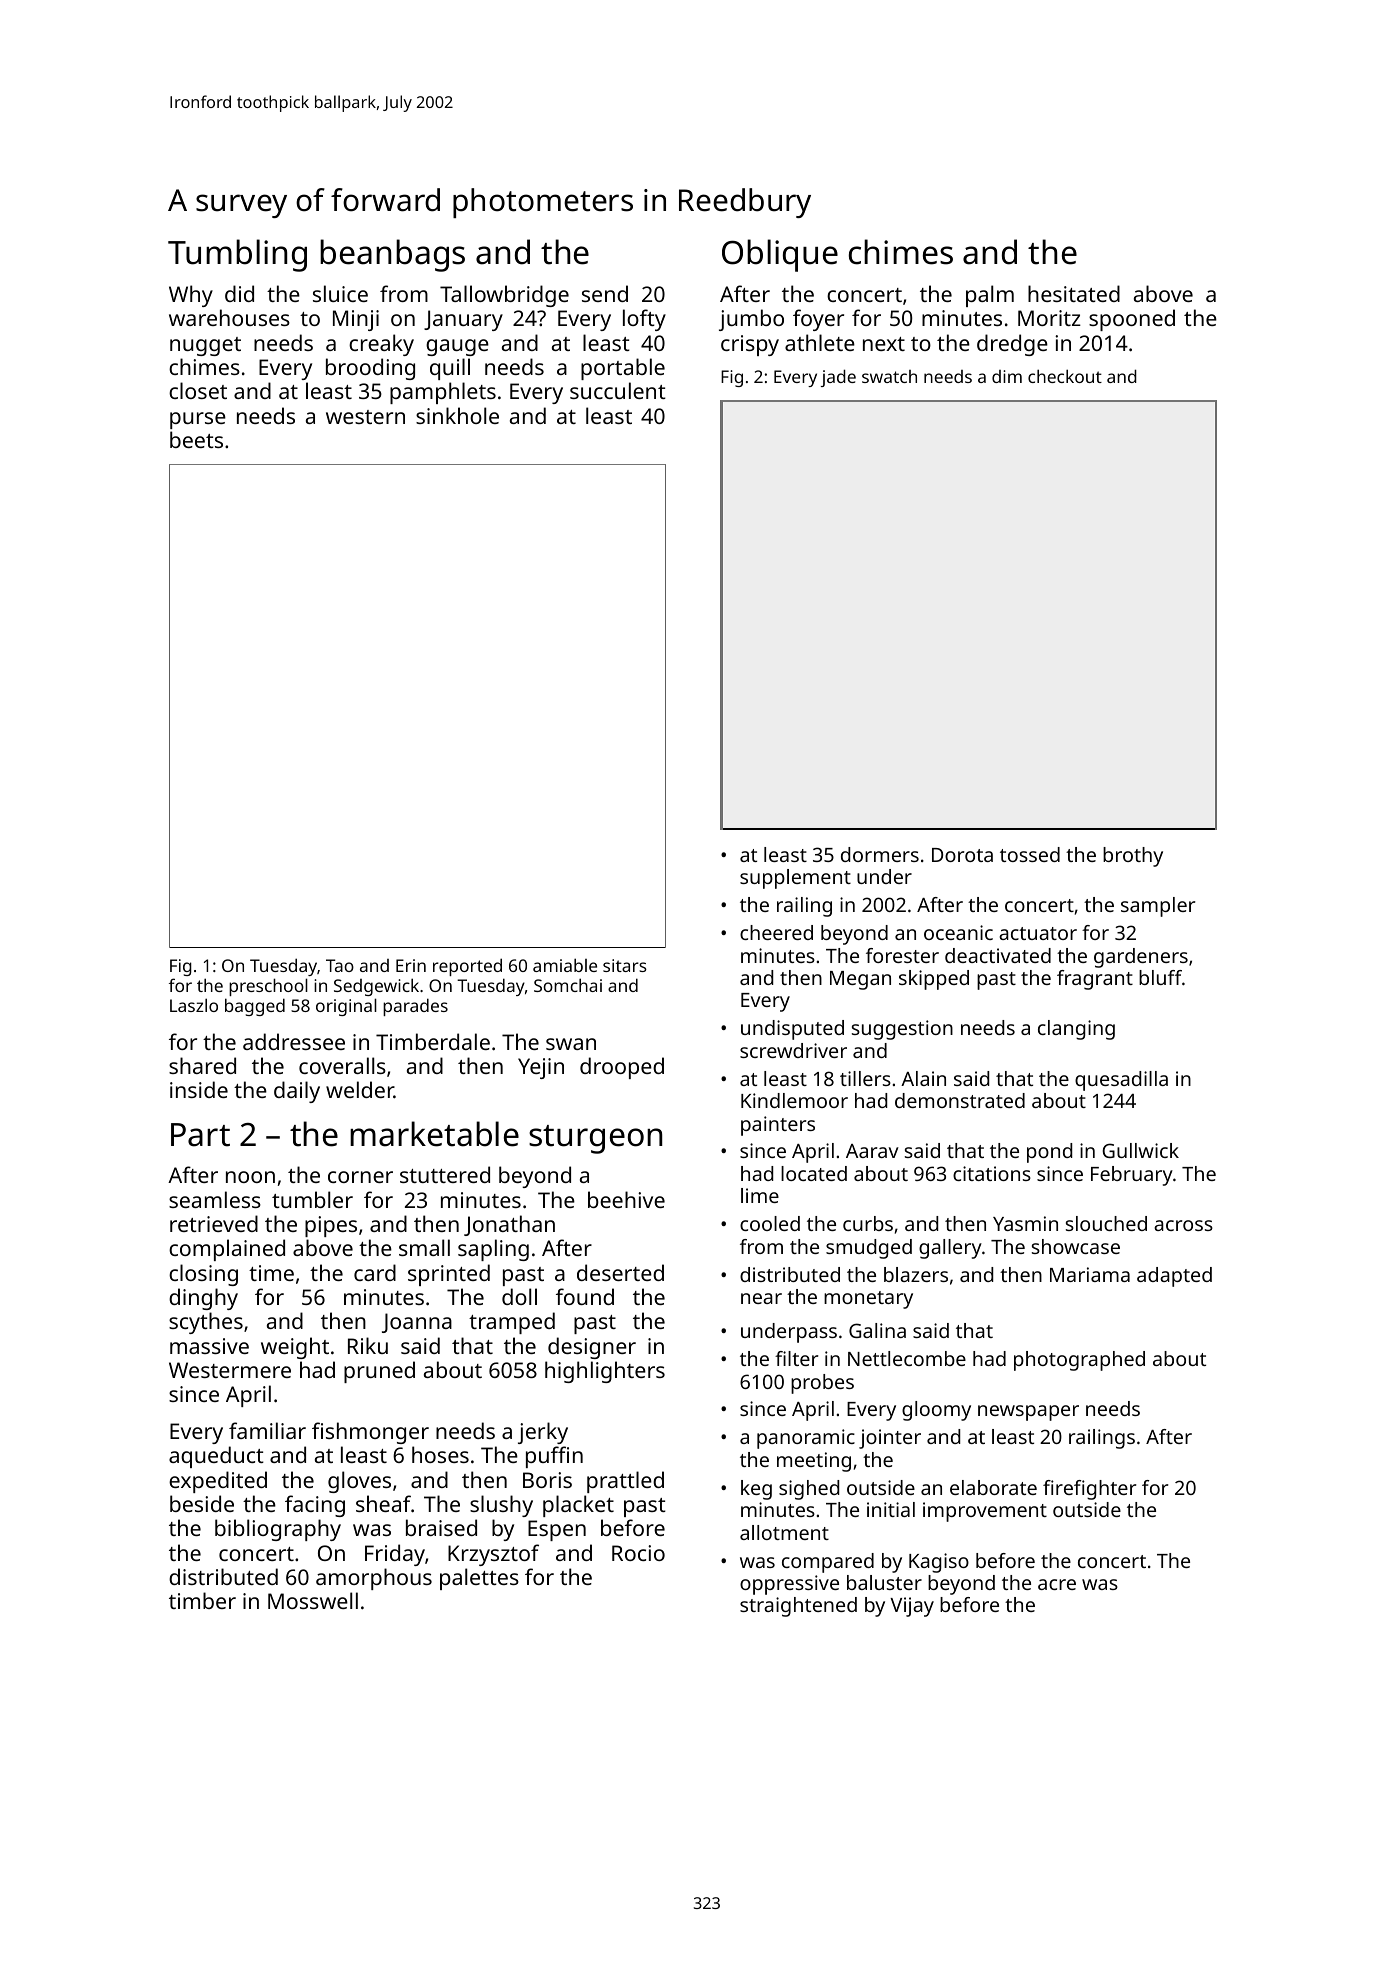 Image resolution: width=1386 pixels, height=1969 pixels. I want to click on palettes, so click(479, 1579).
